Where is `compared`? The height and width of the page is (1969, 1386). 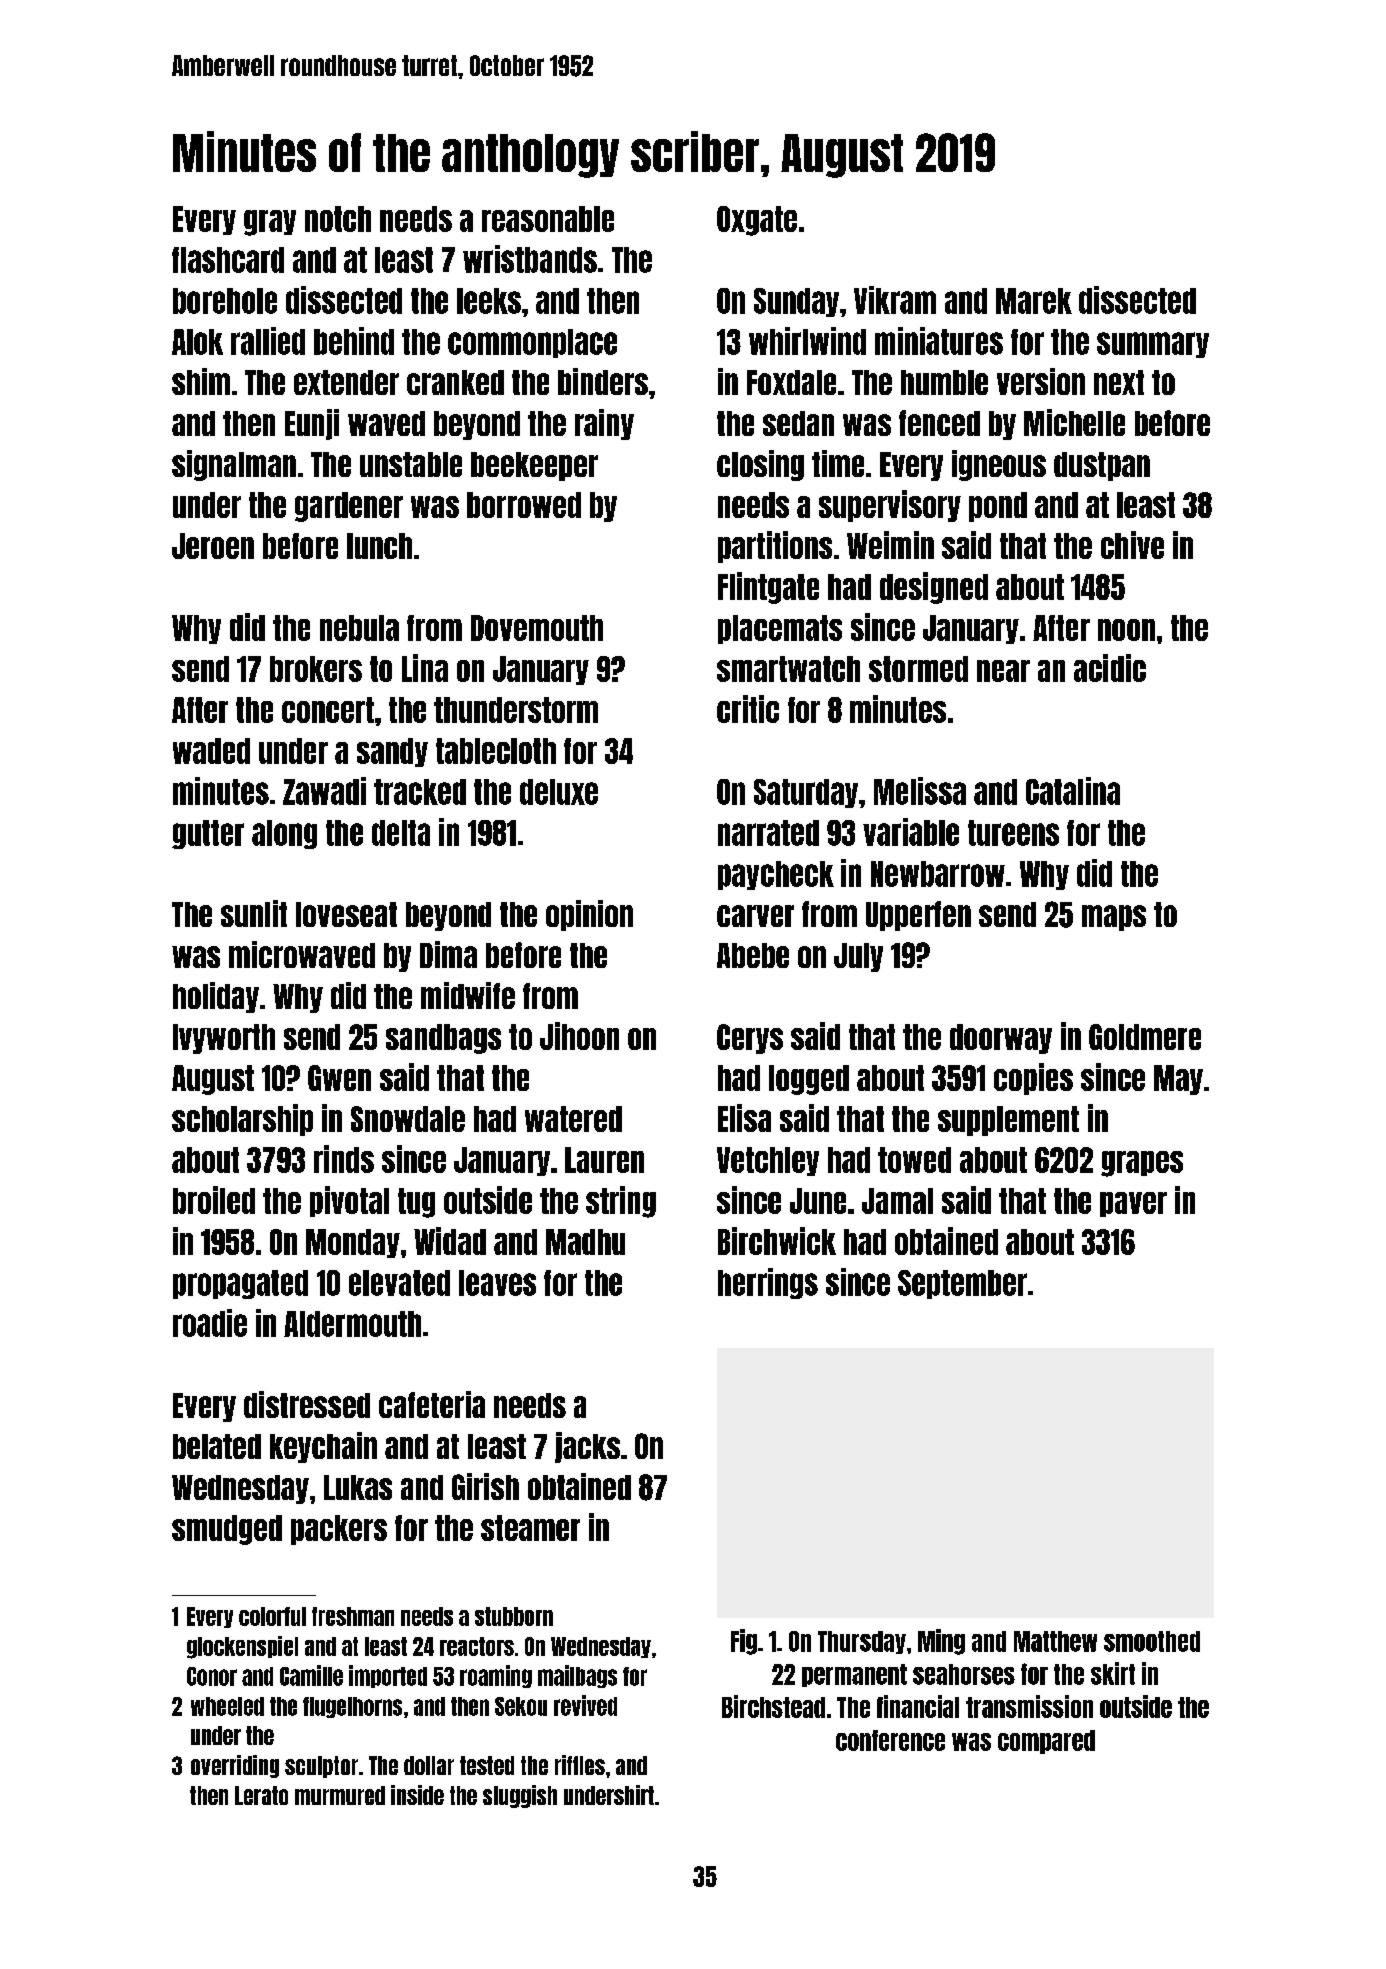
compared is located at coordinates (1046, 1742).
